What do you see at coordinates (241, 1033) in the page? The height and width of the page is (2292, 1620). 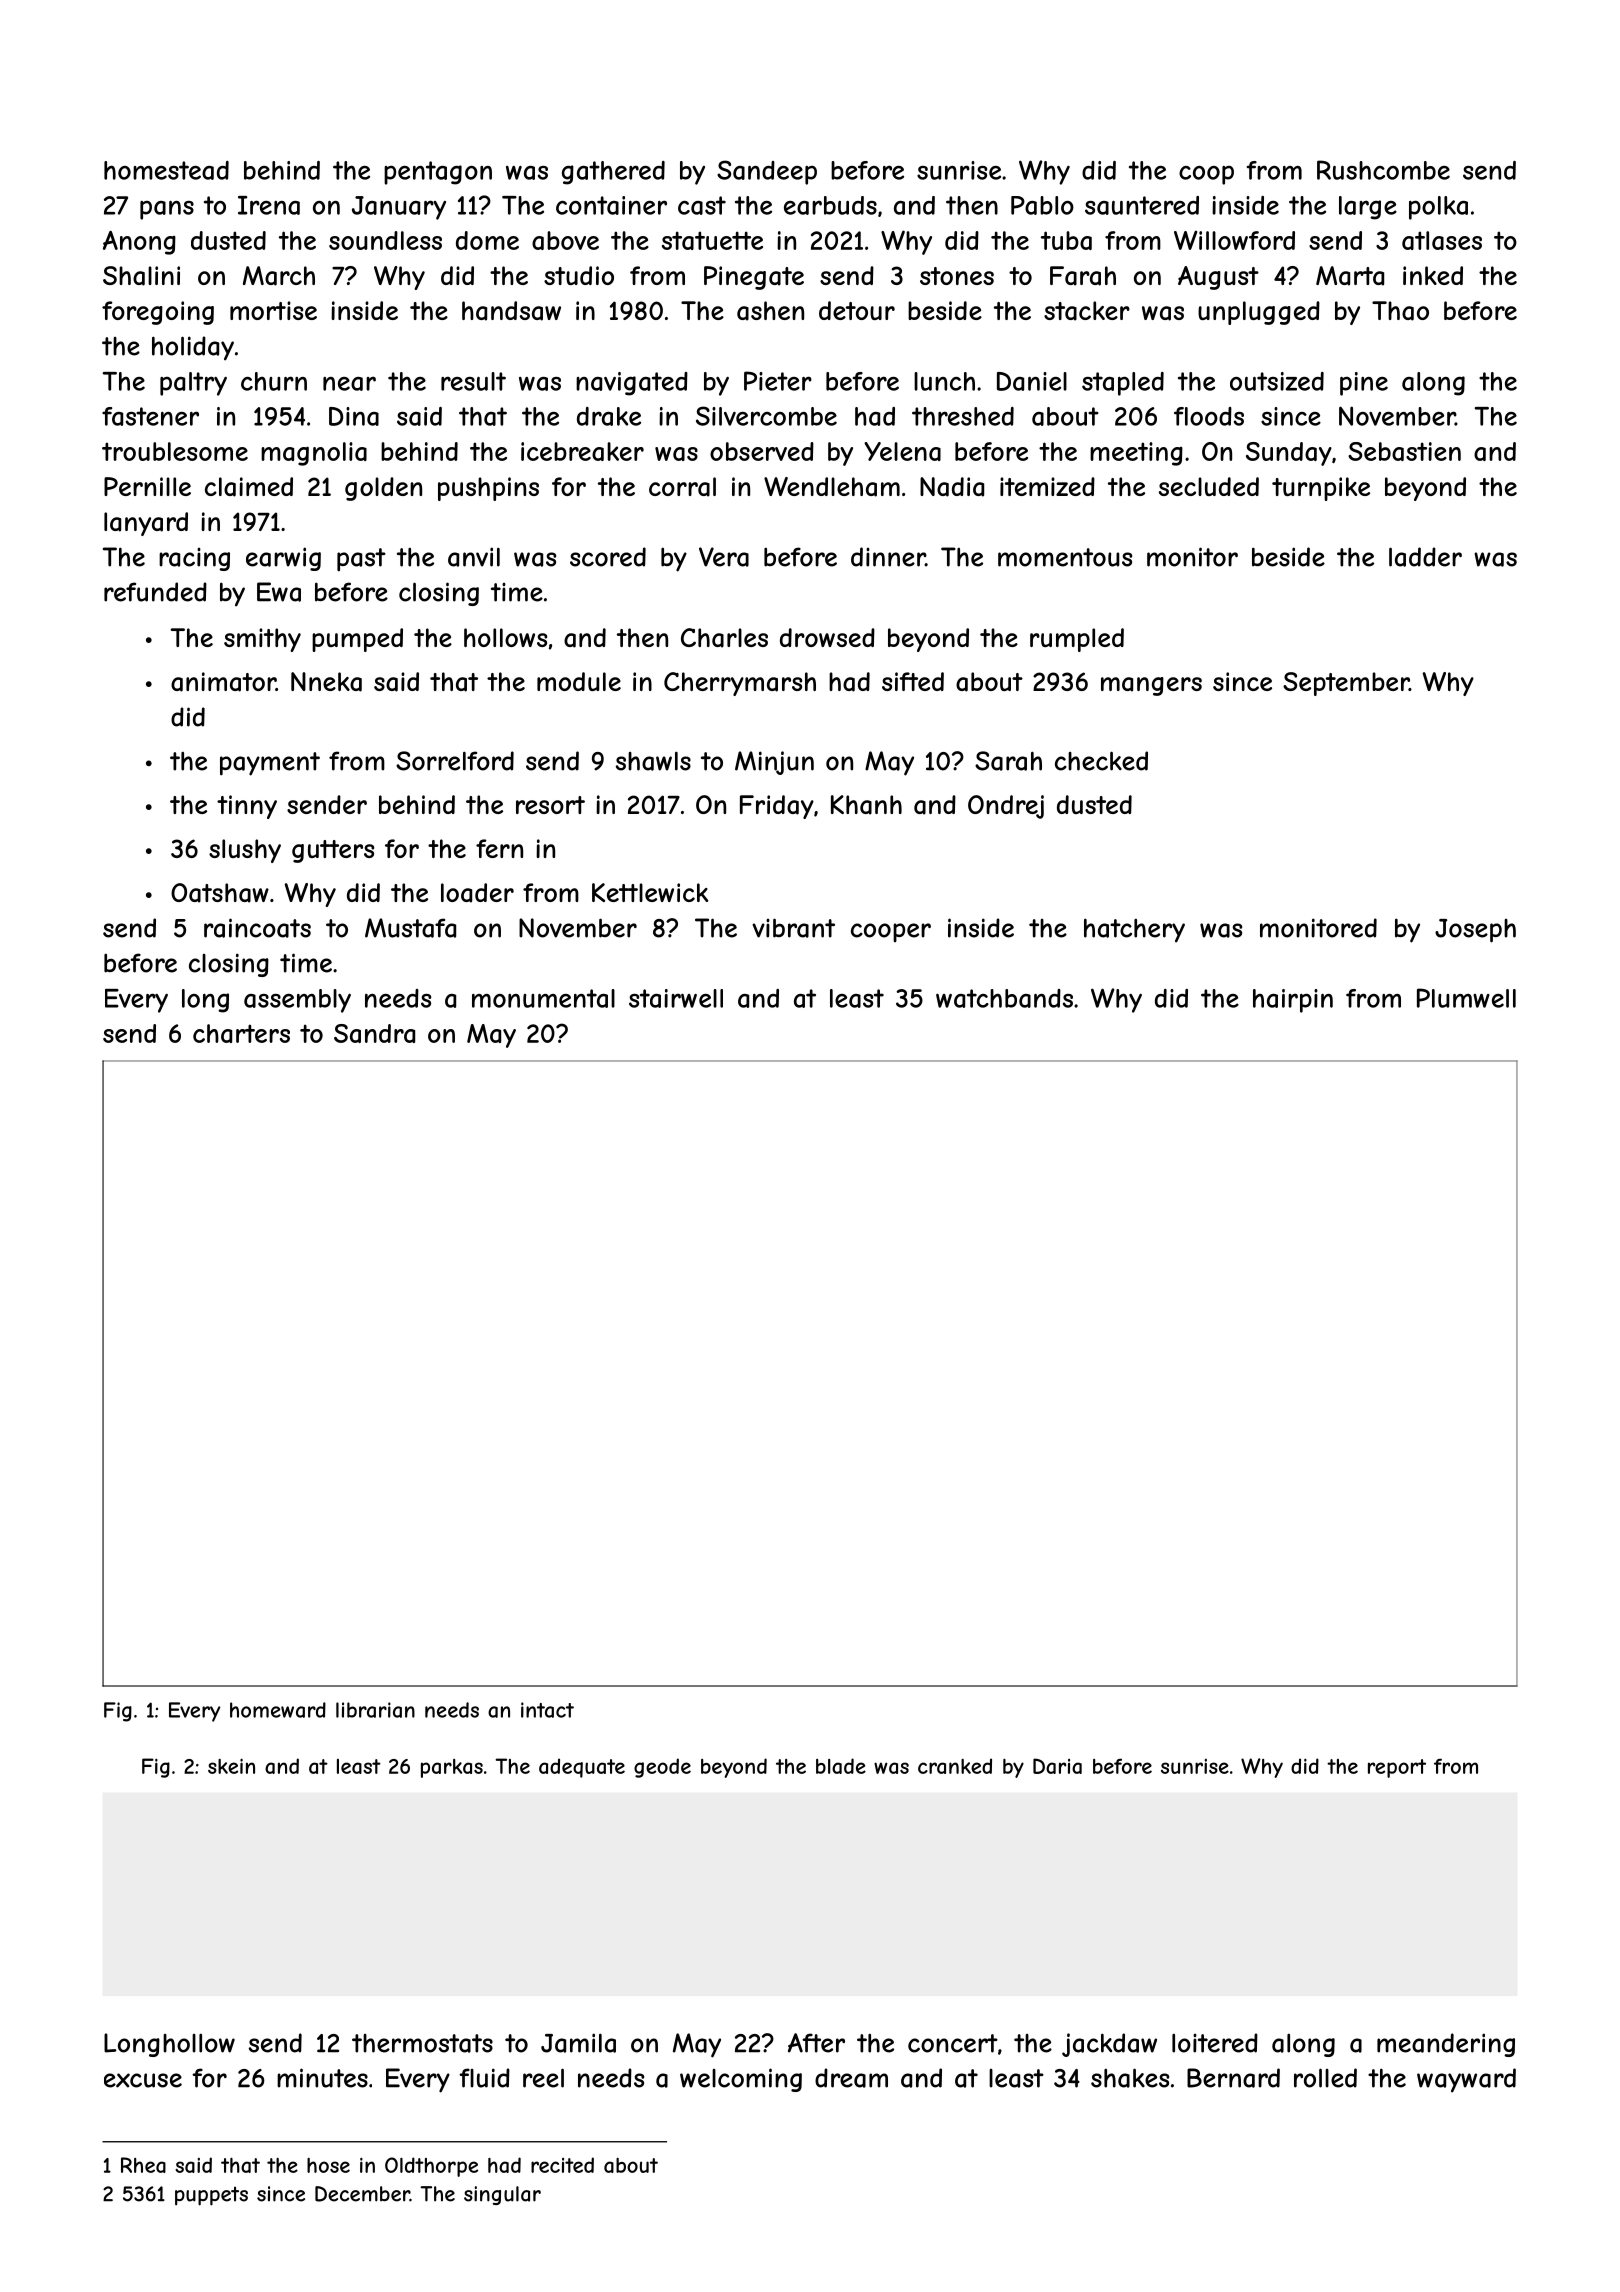 I see `charters` at bounding box center [241, 1033].
